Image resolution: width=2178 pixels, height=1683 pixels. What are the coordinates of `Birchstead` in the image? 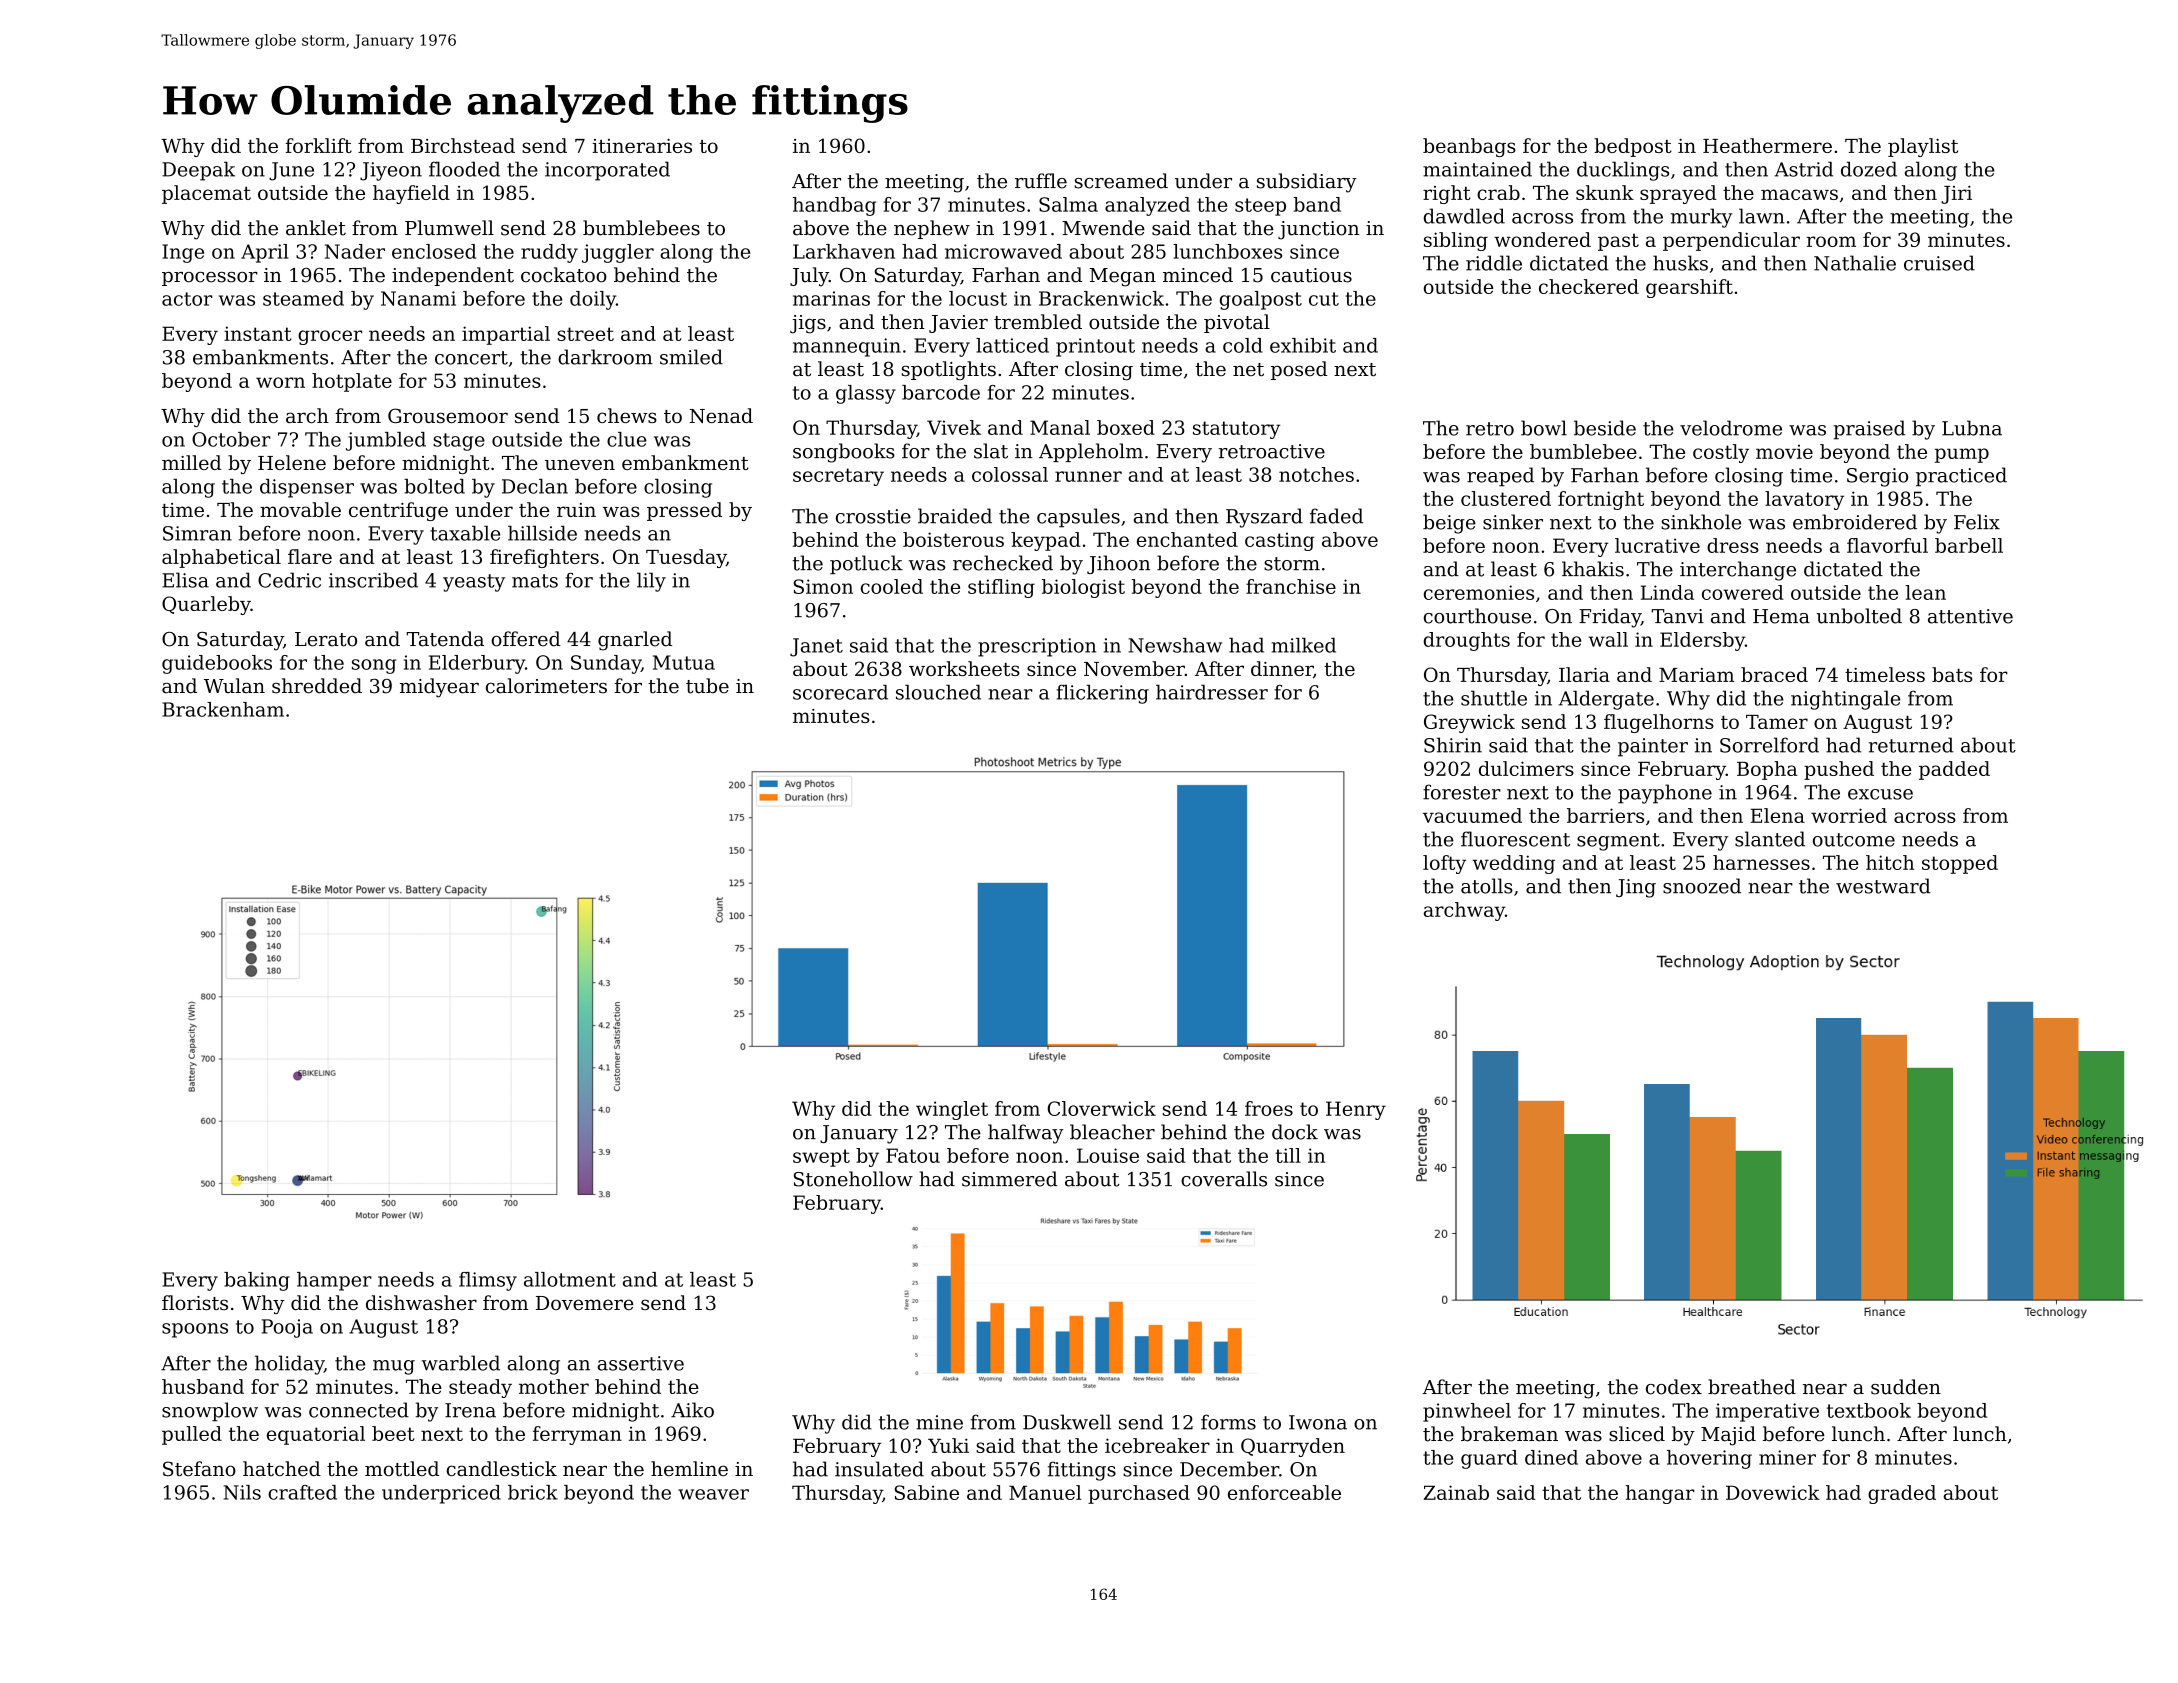 It's located at (463, 145).
